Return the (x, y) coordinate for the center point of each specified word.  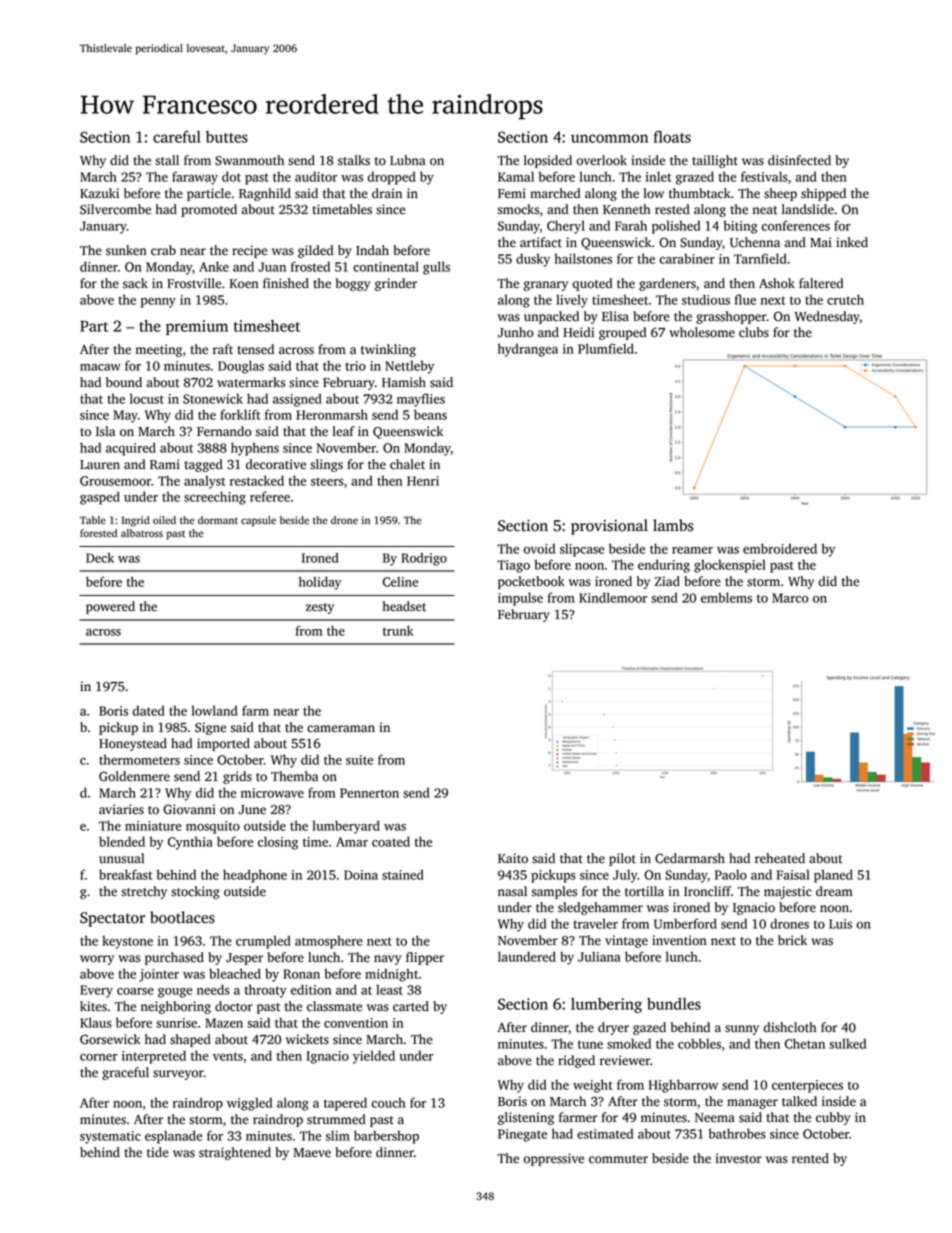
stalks (354, 160)
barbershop (386, 1137)
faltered (821, 283)
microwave (272, 793)
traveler (595, 924)
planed (833, 876)
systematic (110, 1137)
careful (177, 137)
